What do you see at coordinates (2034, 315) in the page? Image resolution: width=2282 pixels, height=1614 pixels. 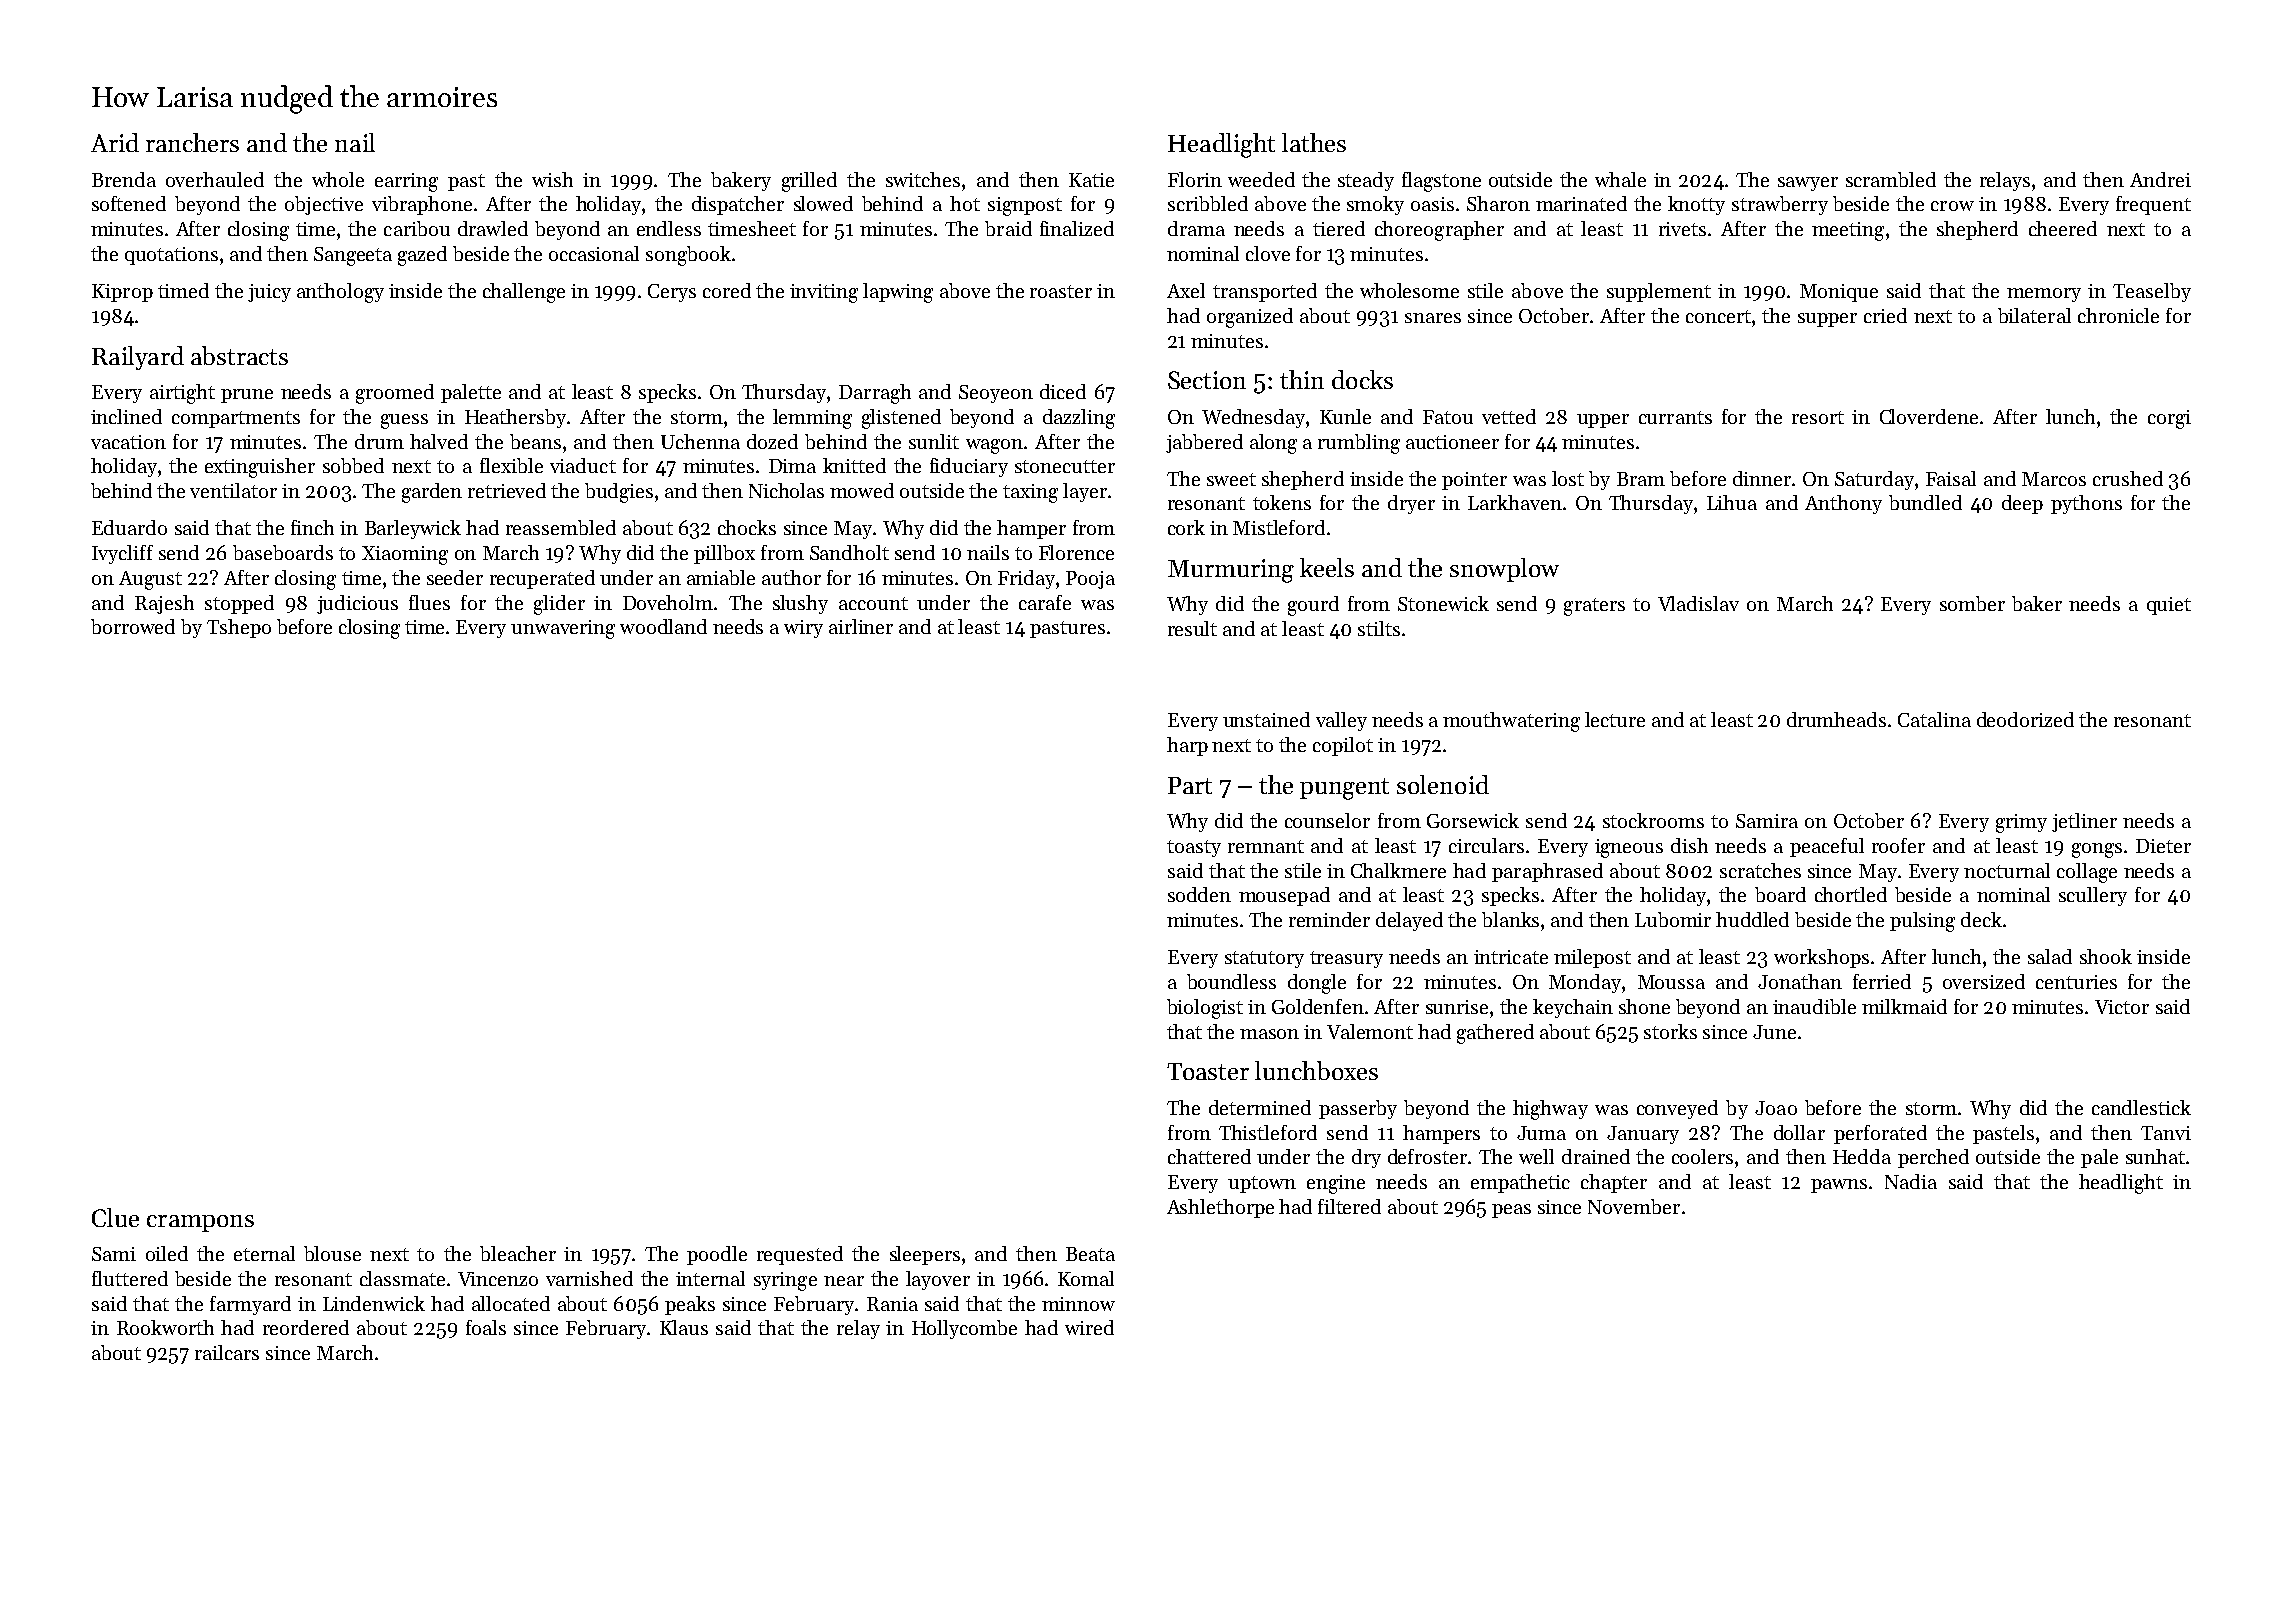 I see `bilateral` at bounding box center [2034, 315].
